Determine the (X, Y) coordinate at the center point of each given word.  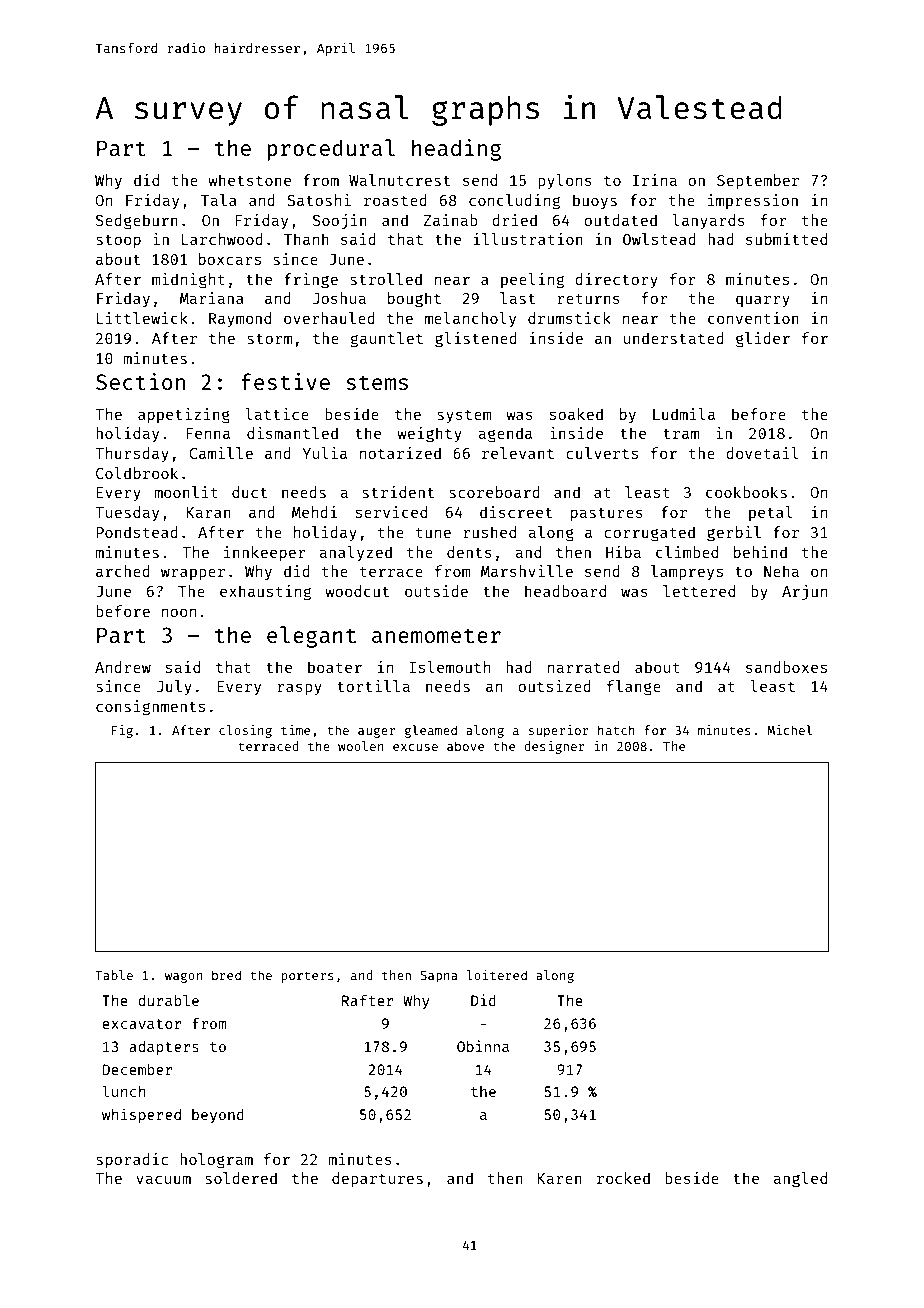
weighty (429, 435)
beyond (218, 1116)
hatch (616, 730)
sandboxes (786, 667)
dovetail (762, 453)
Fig (122, 731)
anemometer (436, 635)
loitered (497, 975)
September (758, 181)
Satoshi (319, 200)
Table (114, 975)
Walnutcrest (399, 180)
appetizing (184, 416)
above (465, 746)
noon (179, 612)
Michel (789, 730)
